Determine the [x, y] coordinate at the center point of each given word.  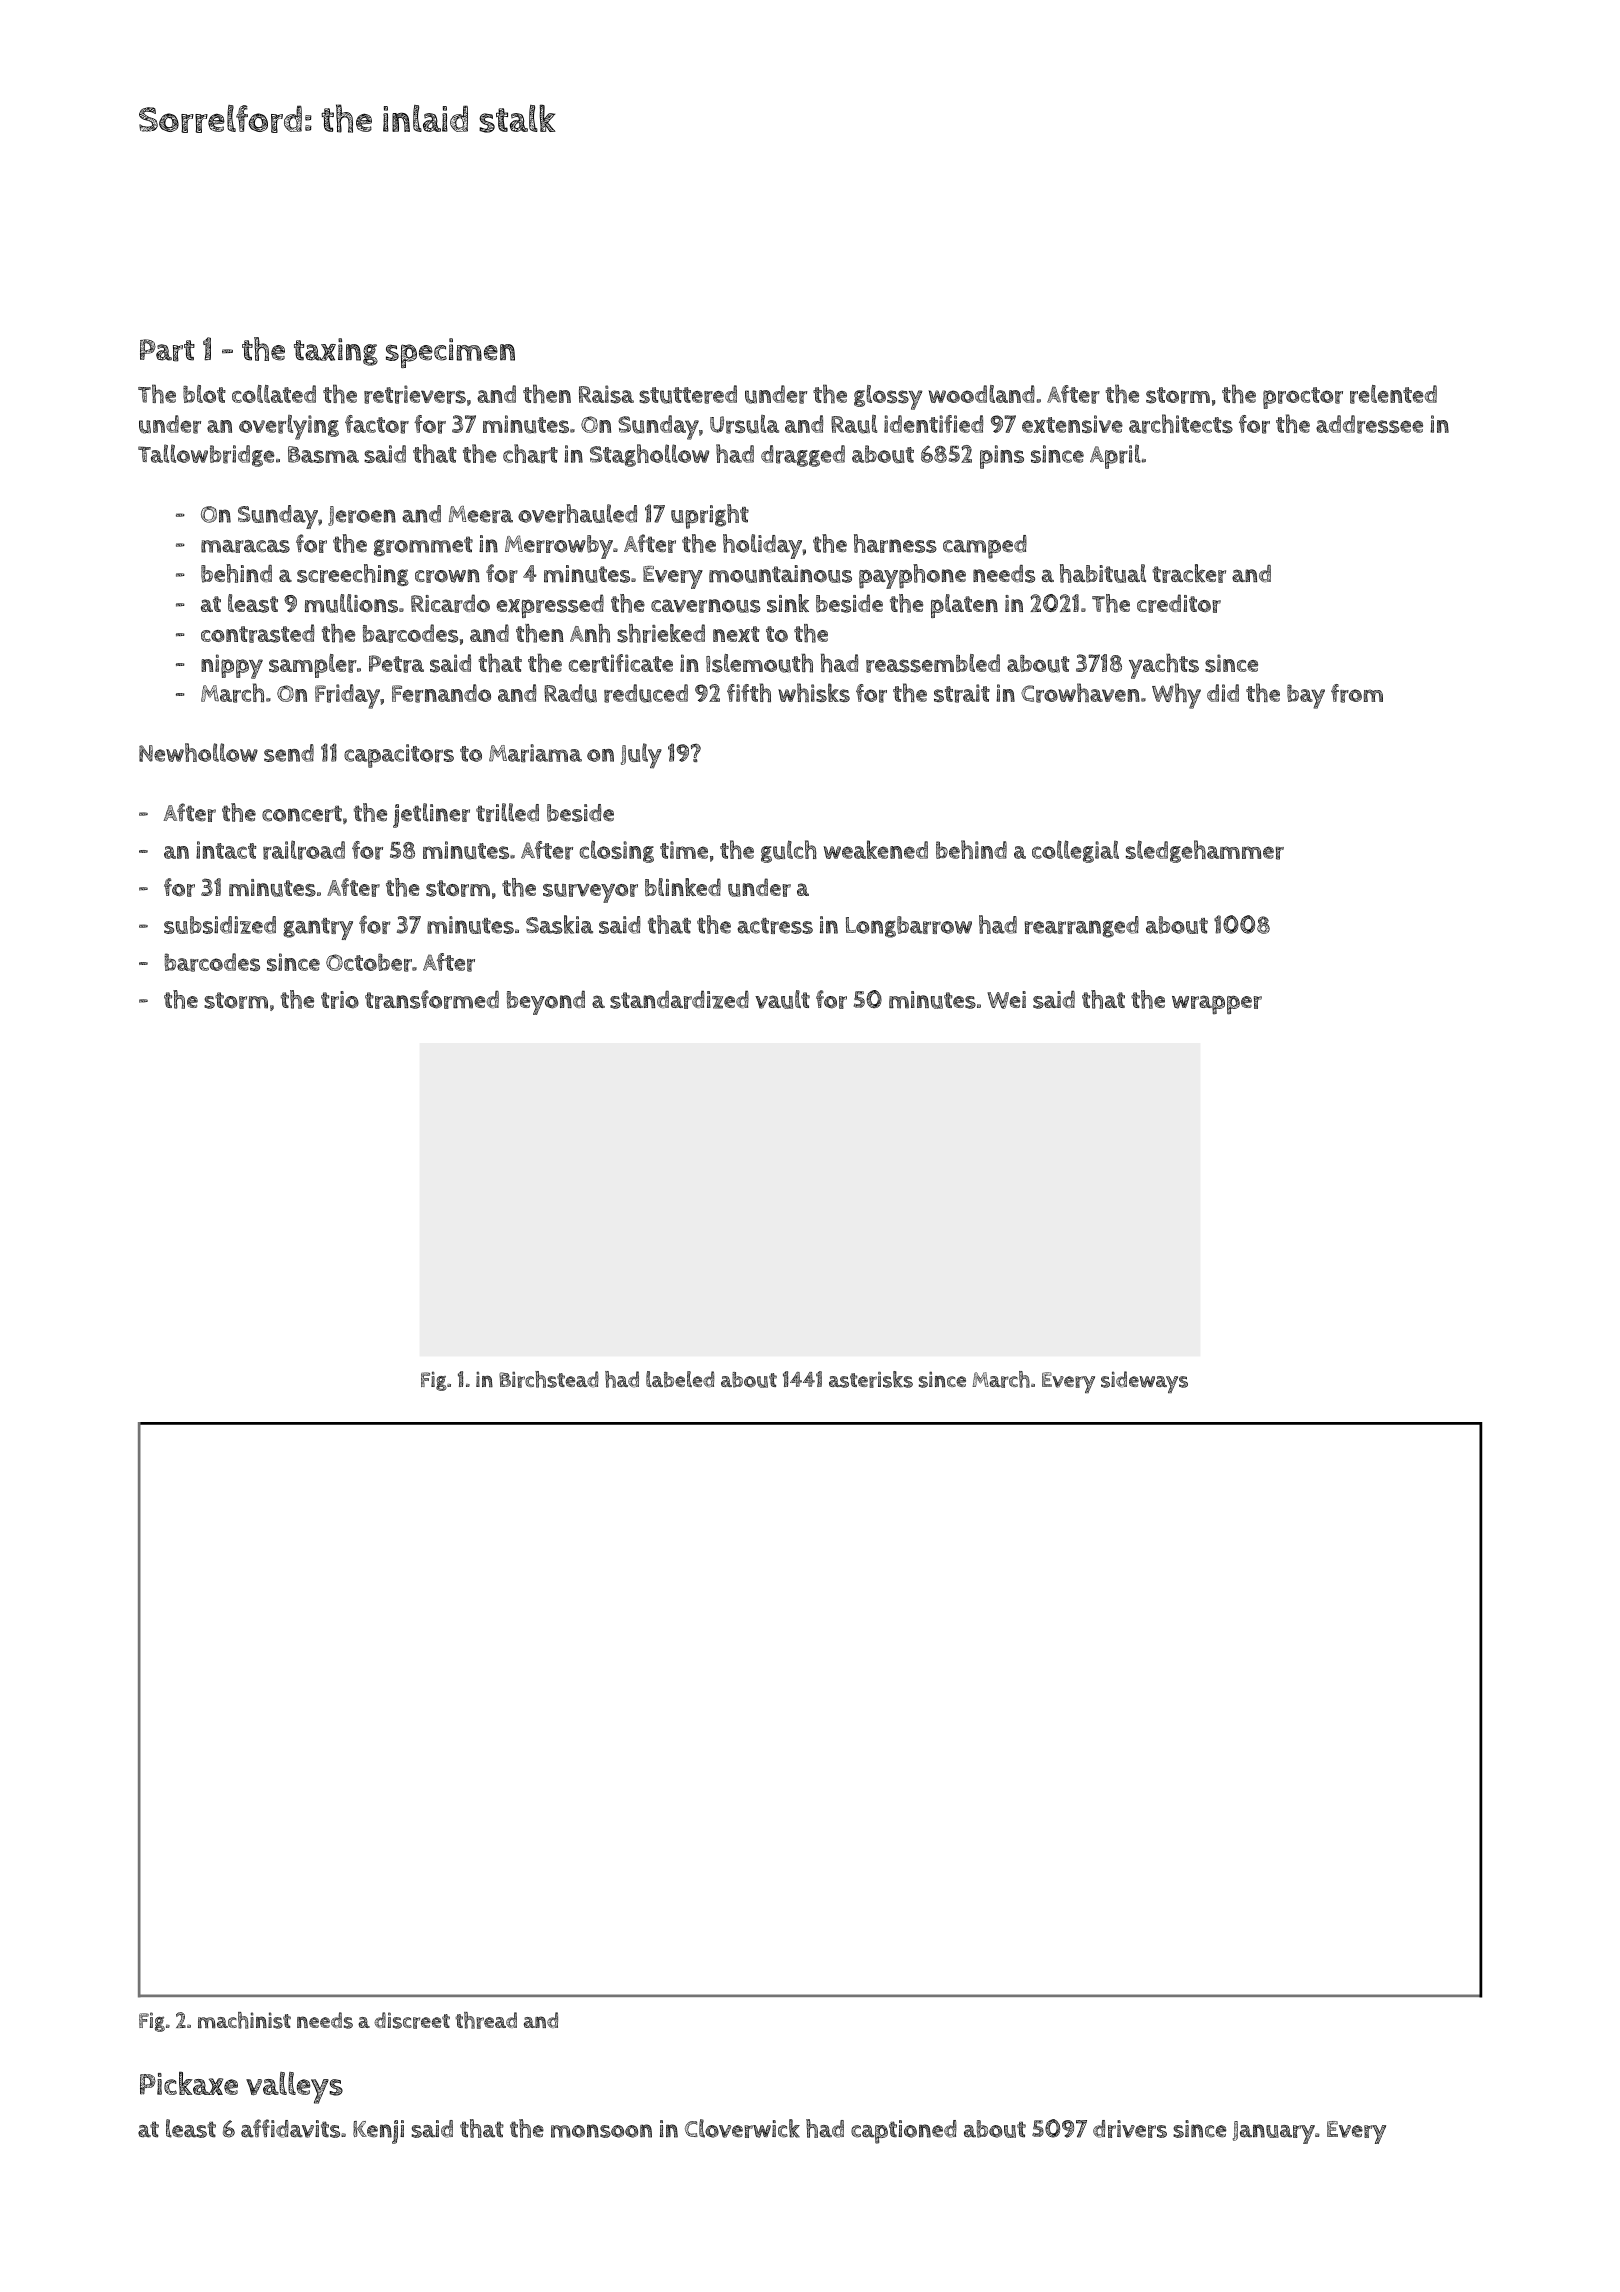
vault [782, 999]
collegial [1075, 851]
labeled [680, 1379]
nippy [232, 666]
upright [710, 516]
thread [486, 2020]
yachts [1164, 666]
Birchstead [549, 1379]
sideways [1144, 1382]
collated [274, 394]
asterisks [871, 1379]
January [1274, 2132]
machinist [244, 2020]
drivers [1130, 2129]
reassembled [933, 663]
